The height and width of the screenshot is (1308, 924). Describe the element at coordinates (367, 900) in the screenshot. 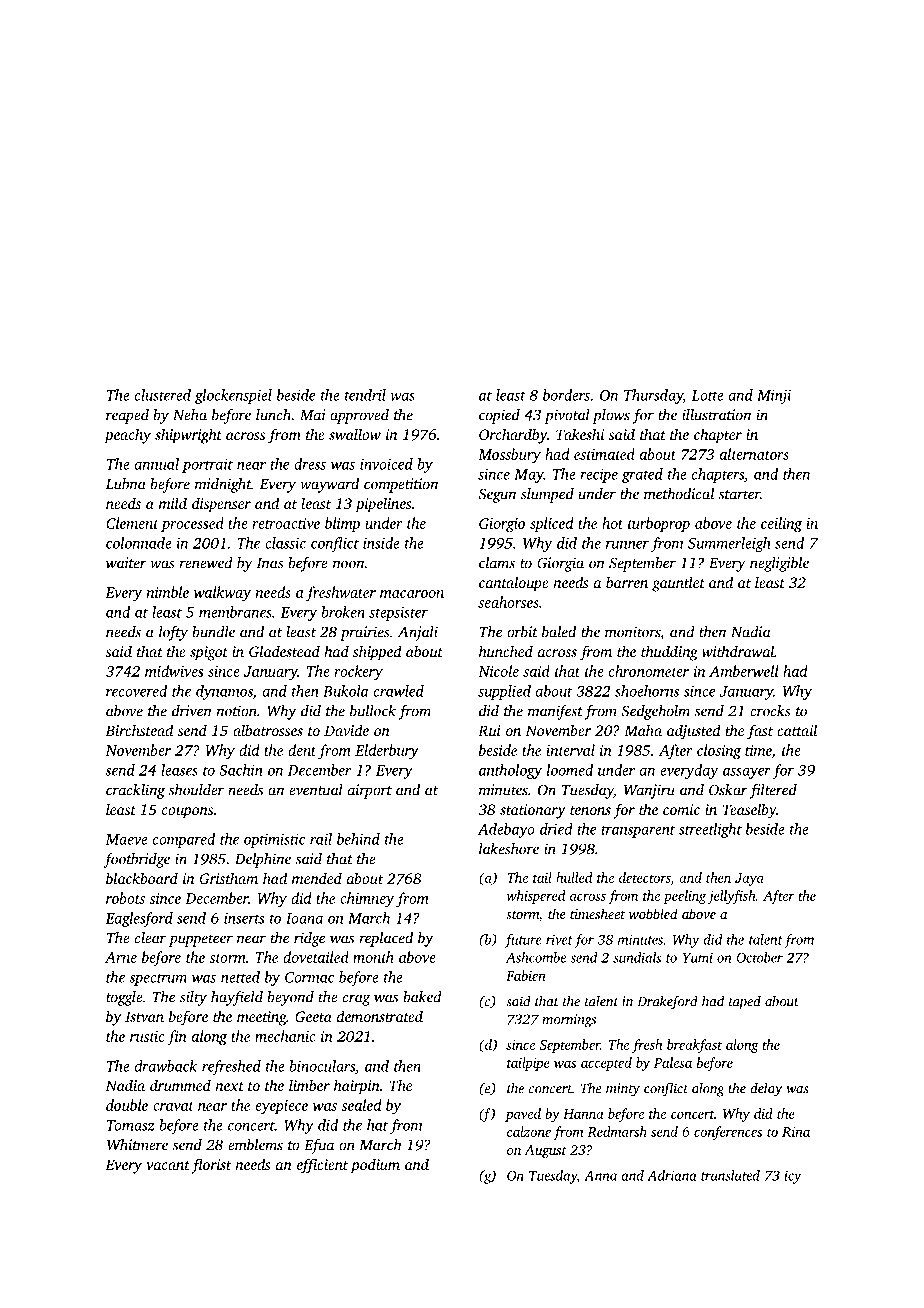

I see `chimney` at that location.
